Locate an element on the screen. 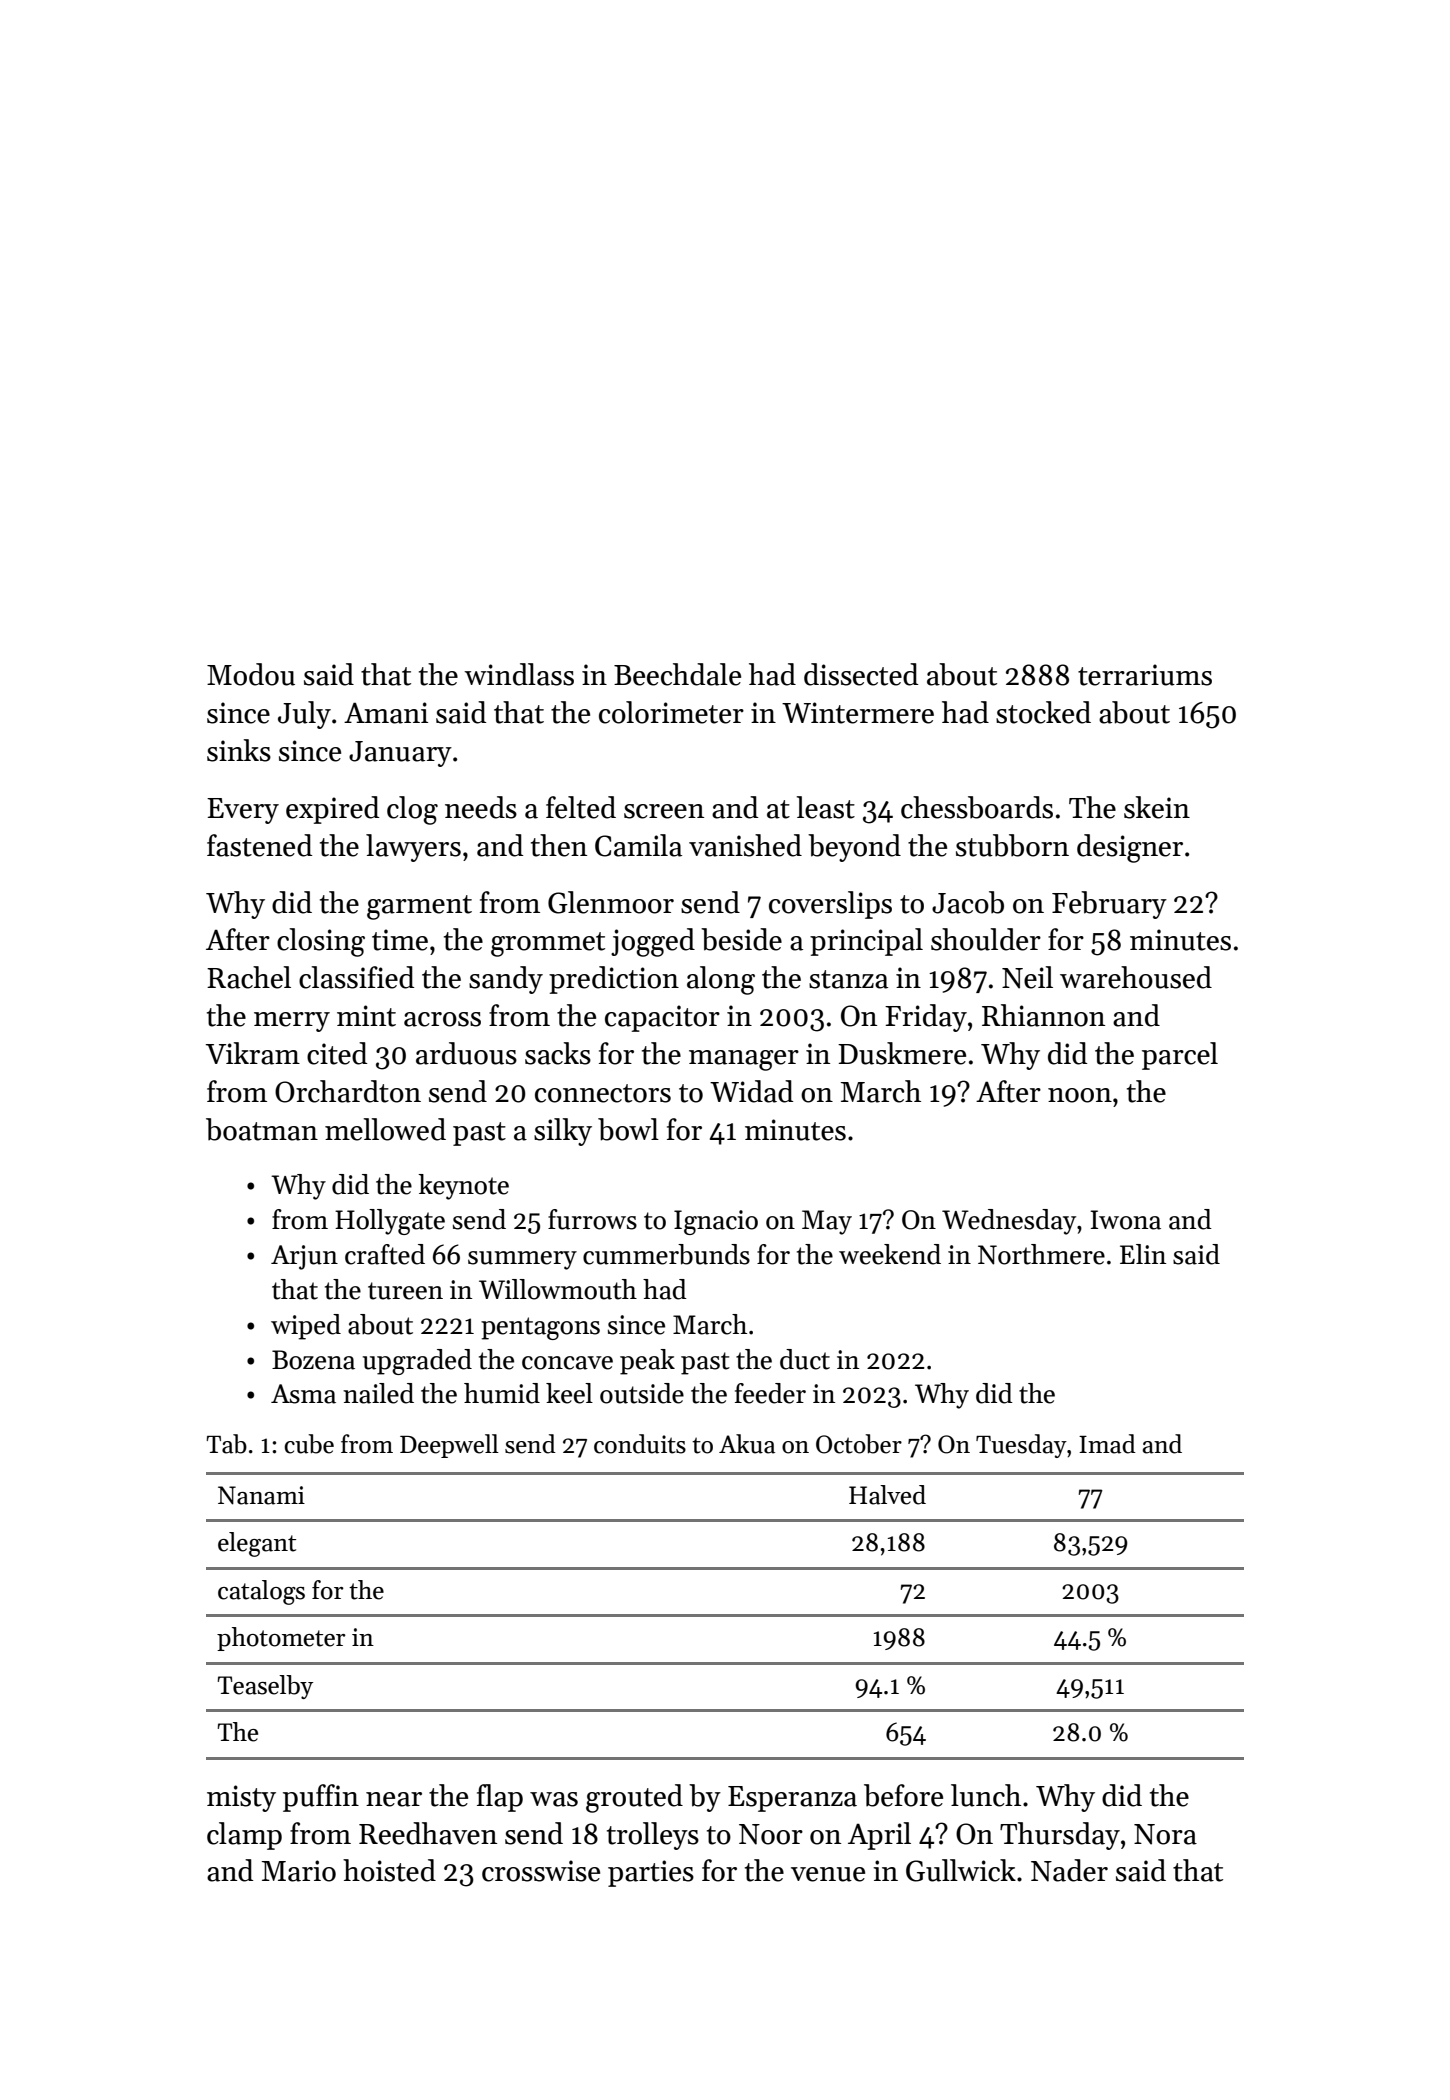 The height and width of the screenshot is (2100, 1450). grommet is located at coordinates (548, 944).
